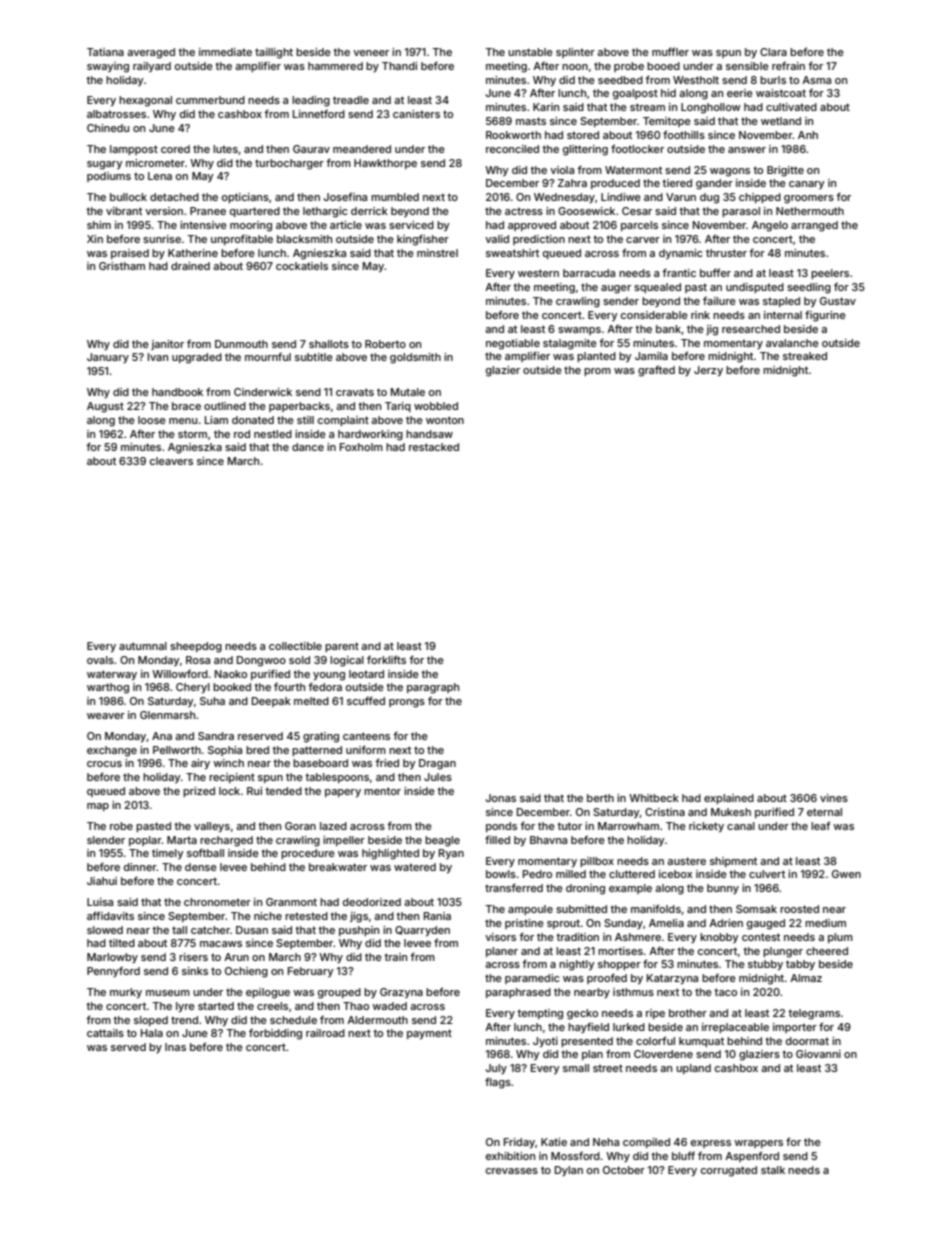 Image resolution: width=952 pixels, height=1233 pixels. What do you see at coordinates (175, 1047) in the screenshot?
I see `Inas` at bounding box center [175, 1047].
